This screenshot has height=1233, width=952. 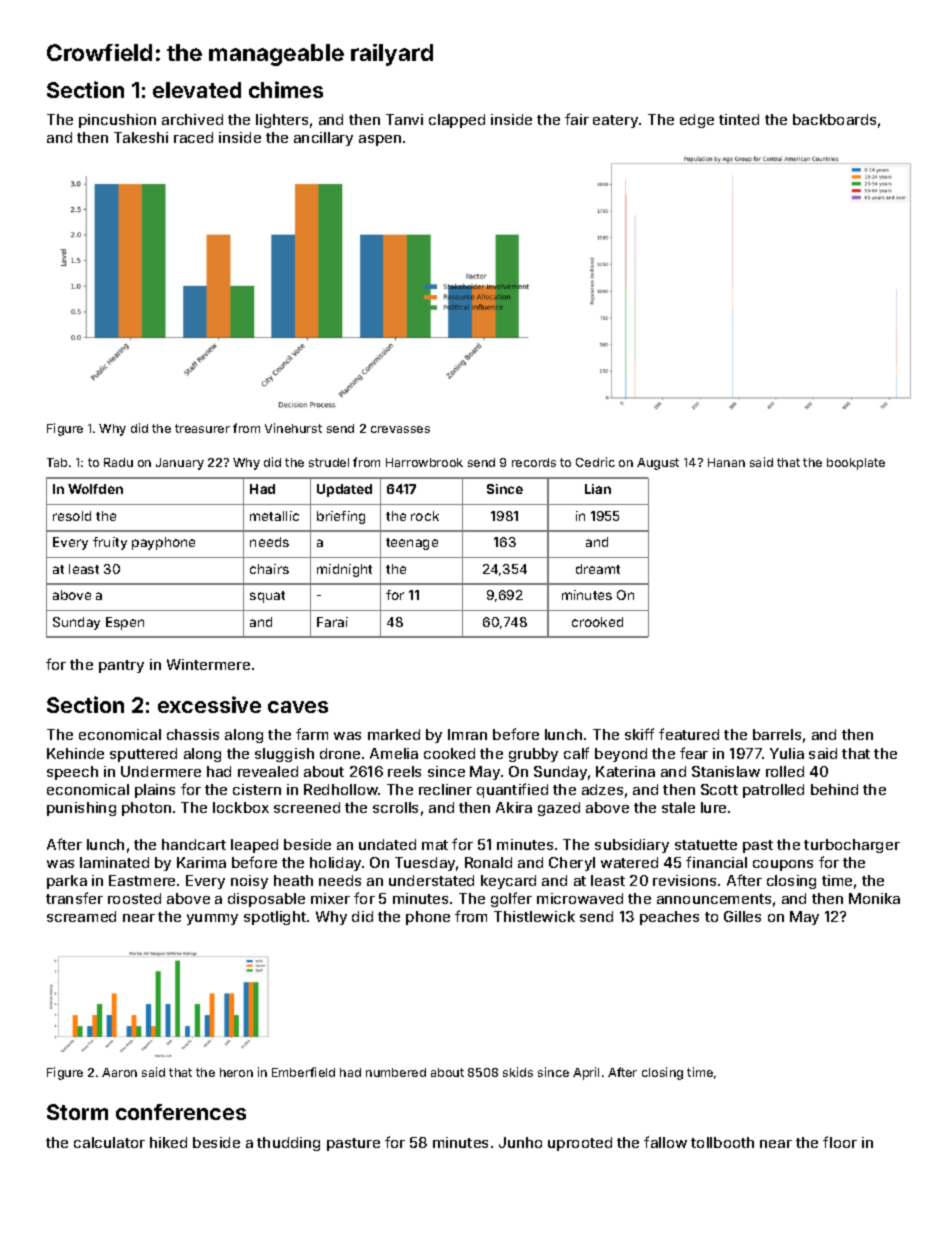 What do you see at coordinates (155, 791) in the screenshot?
I see `plains` at bounding box center [155, 791].
